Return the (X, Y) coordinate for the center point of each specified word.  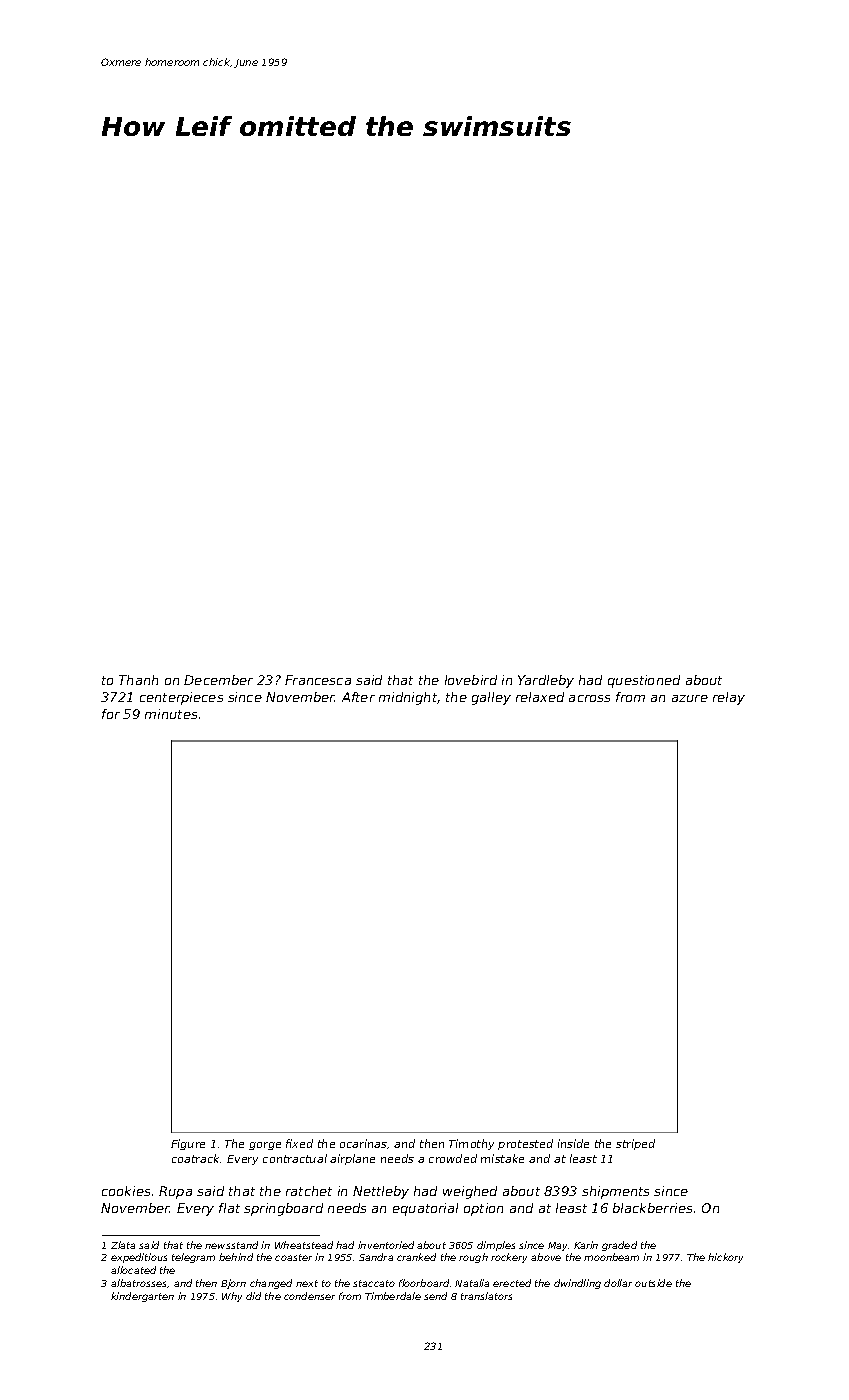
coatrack (195, 1158)
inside (573, 1143)
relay (729, 698)
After (358, 697)
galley (491, 698)
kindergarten (142, 1297)
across (589, 698)
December (218, 680)
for (111, 714)
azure (690, 698)
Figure (188, 1144)
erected (512, 1283)
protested (525, 1144)
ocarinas (363, 1143)
